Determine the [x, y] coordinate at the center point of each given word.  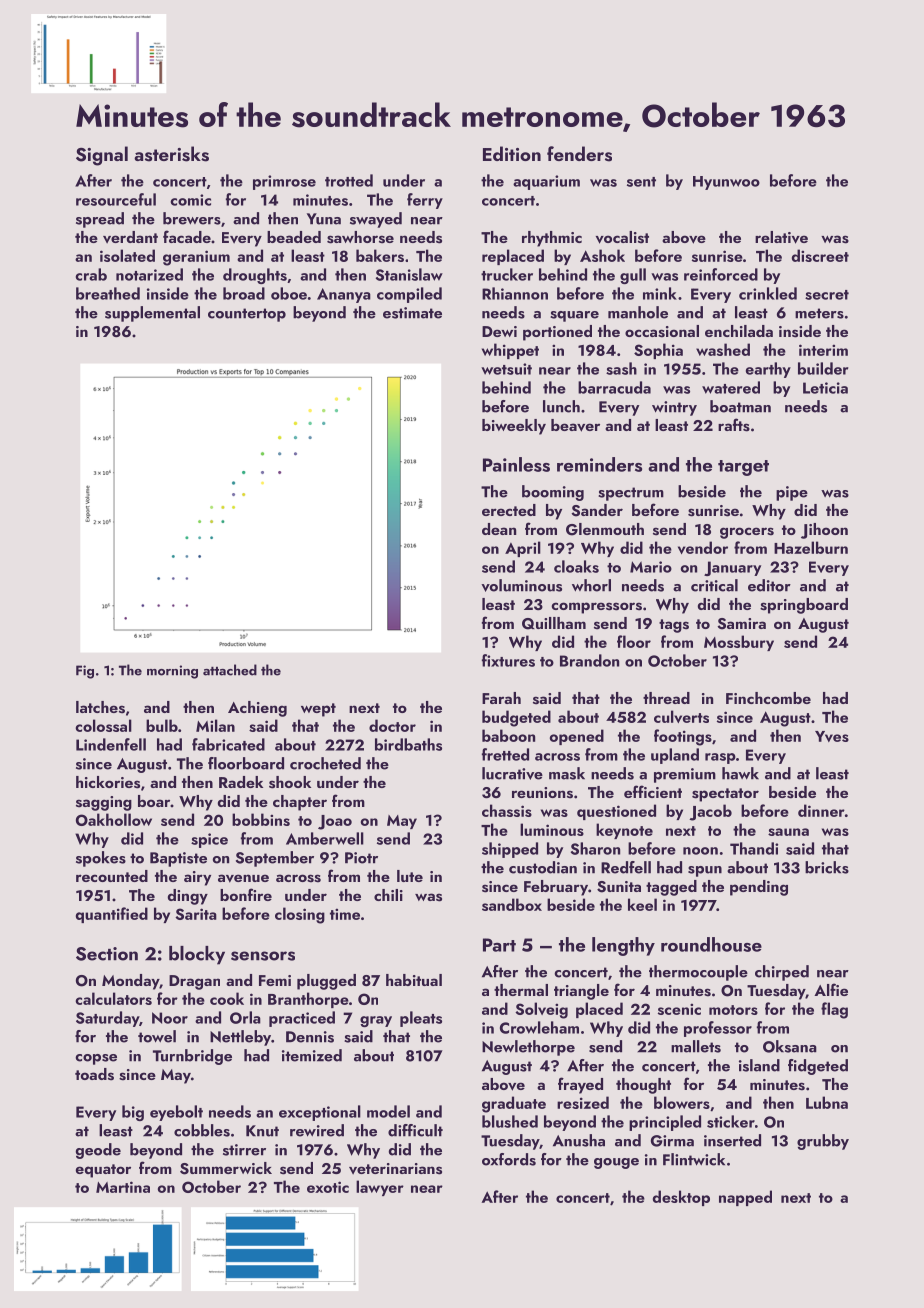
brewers [192, 218]
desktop [681, 1198]
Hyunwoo [726, 183]
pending [759, 888]
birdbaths [408, 744]
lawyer [380, 1188]
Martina [123, 1187]
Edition [512, 153]
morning [172, 672]
